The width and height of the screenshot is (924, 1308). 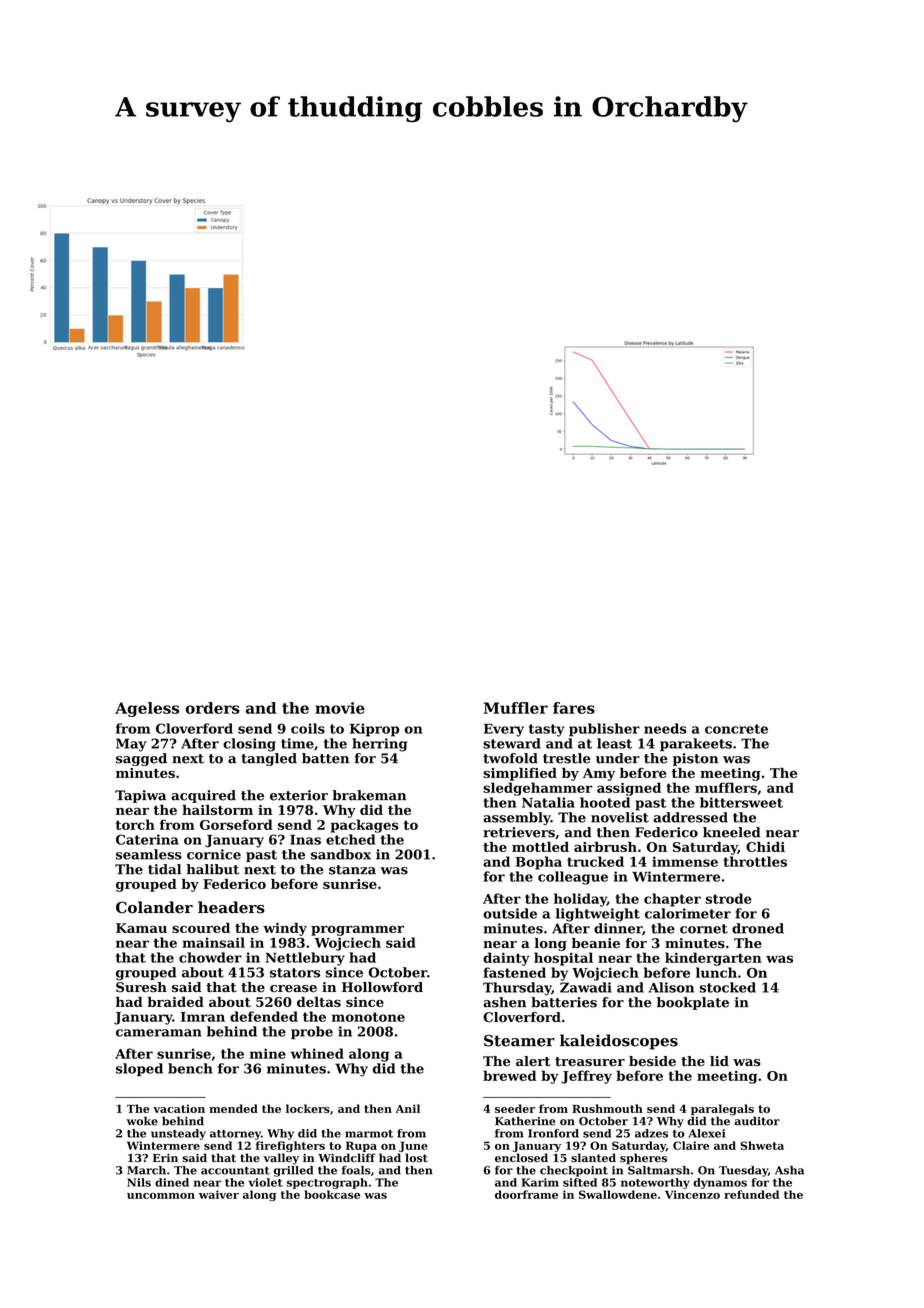 What do you see at coordinates (374, 730) in the screenshot?
I see `Kiprop` at bounding box center [374, 730].
